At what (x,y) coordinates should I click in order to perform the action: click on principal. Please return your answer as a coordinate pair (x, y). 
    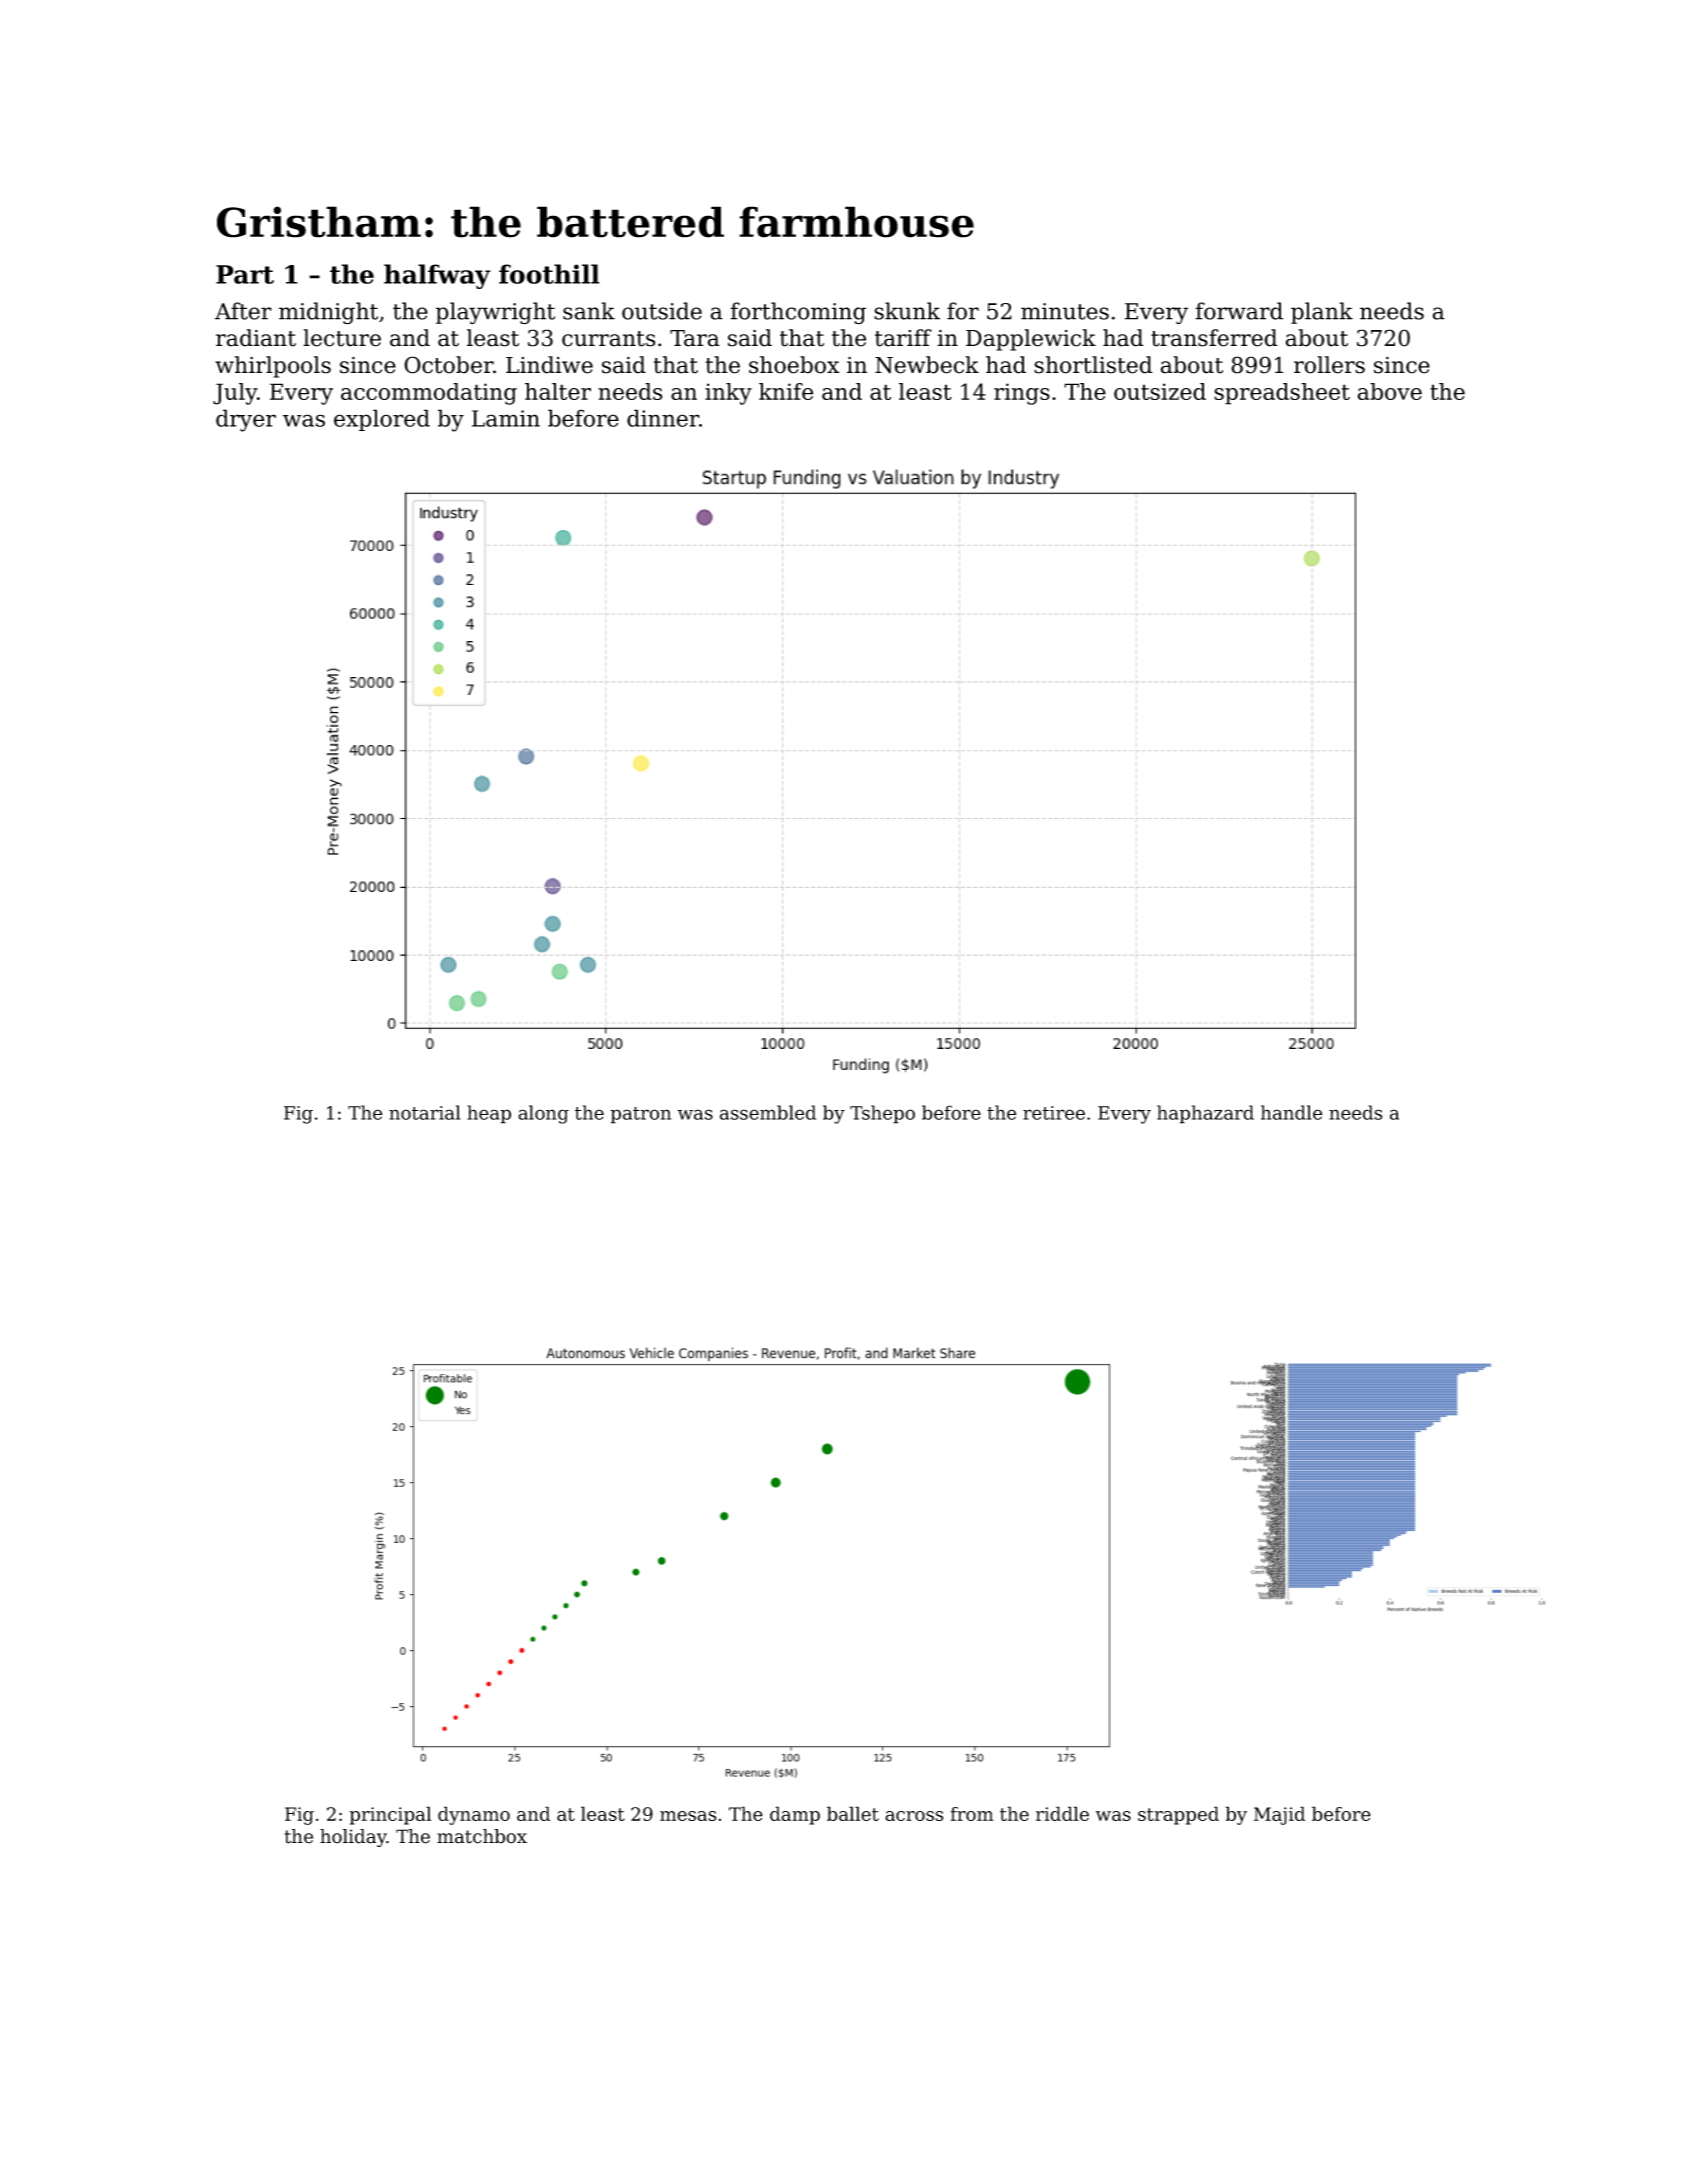
    Looking at the image, I should click on (390, 1815).
